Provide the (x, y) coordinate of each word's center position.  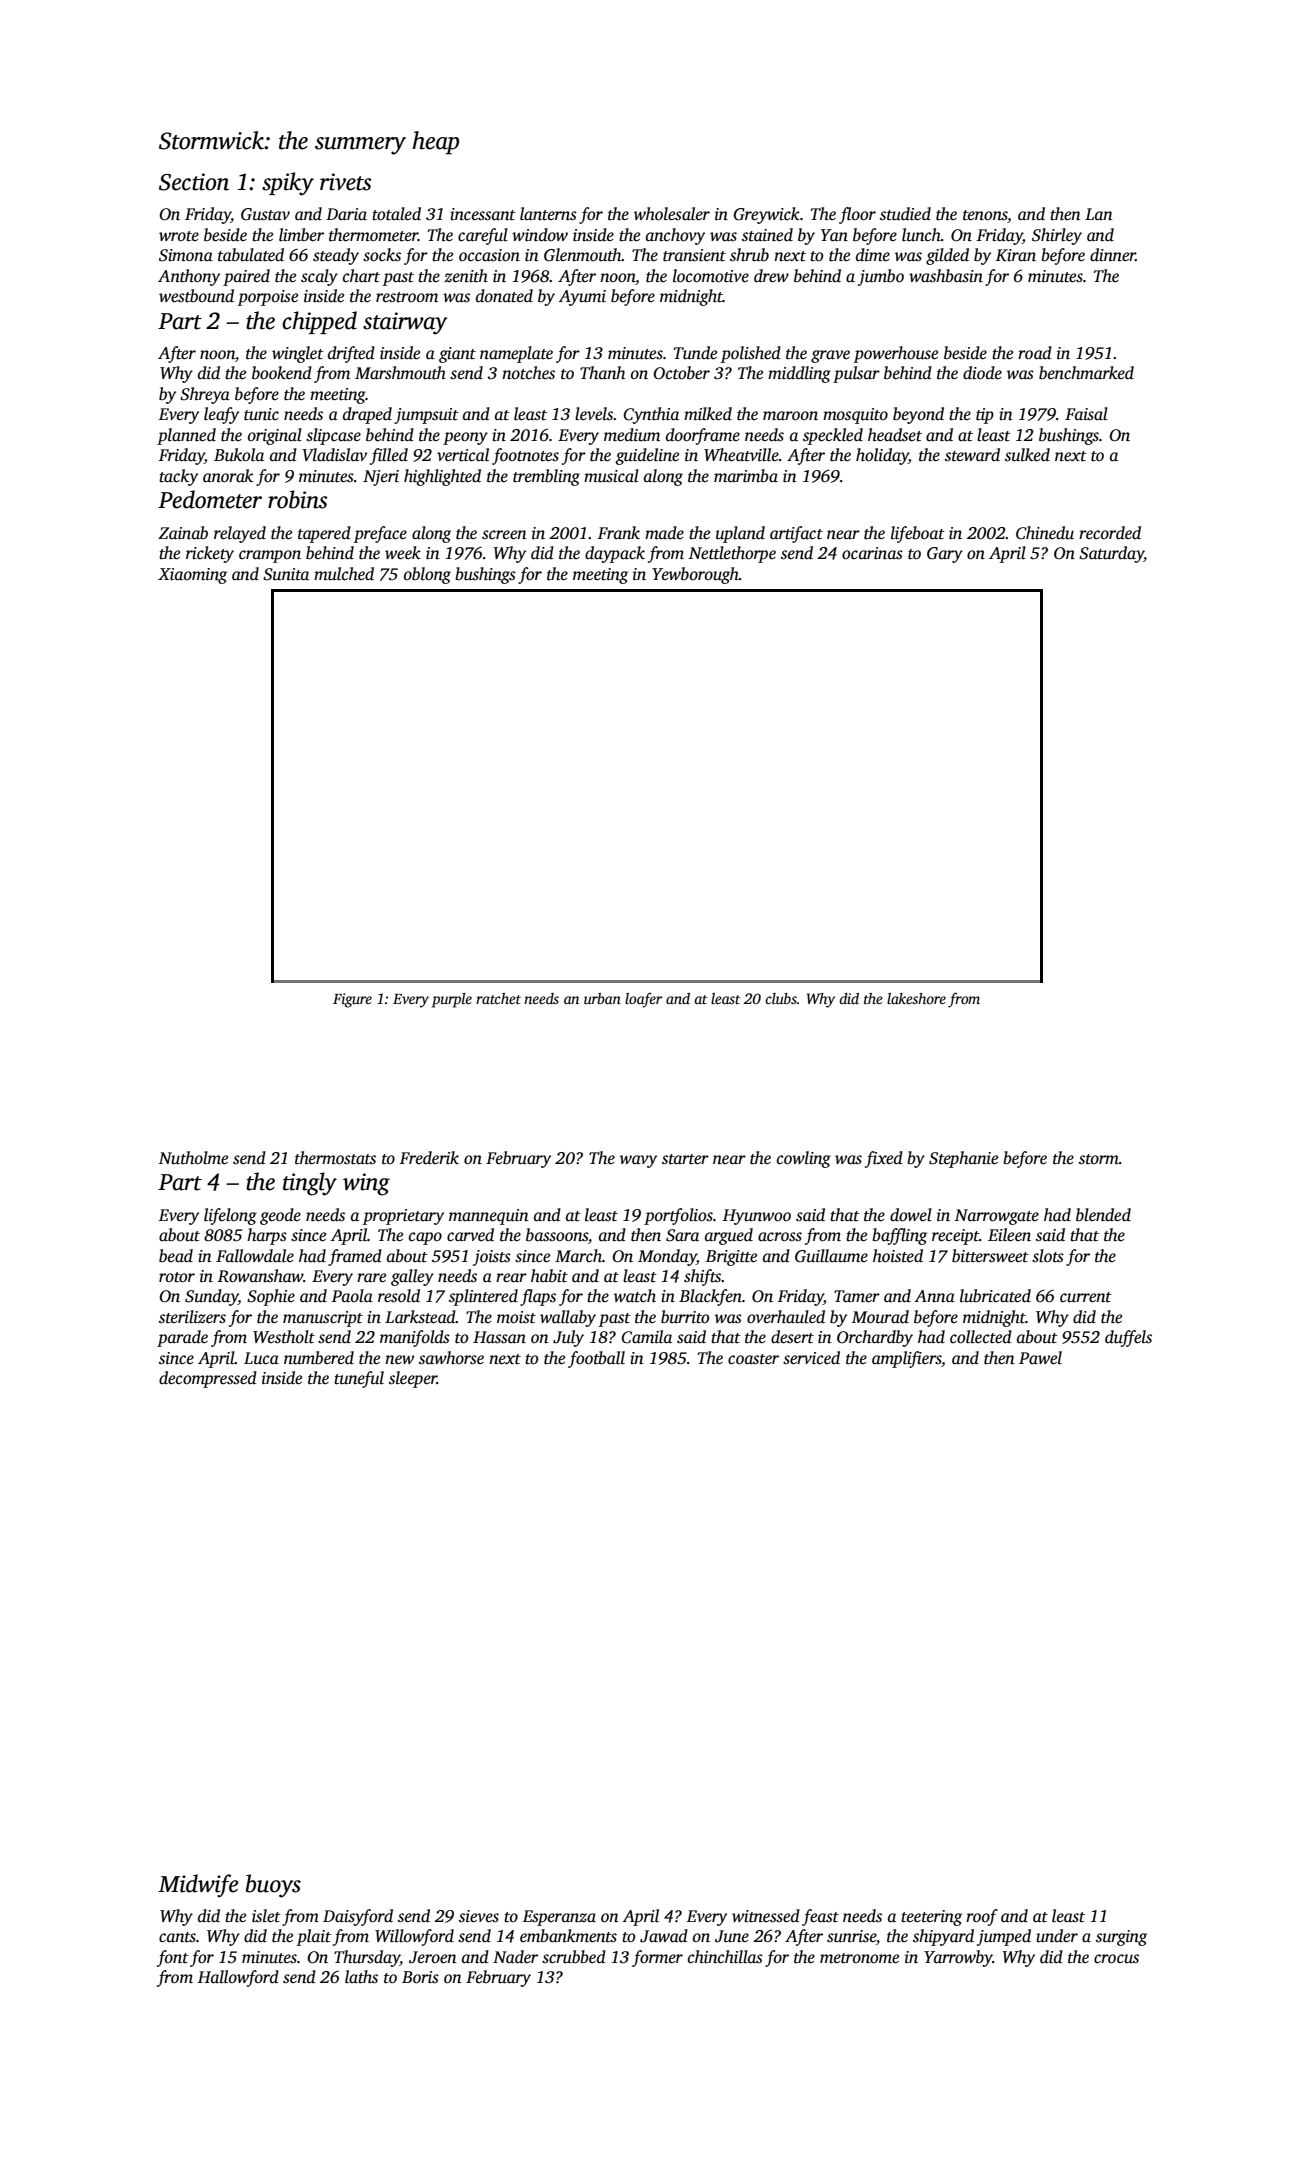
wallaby (568, 1318)
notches (528, 373)
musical (611, 476)
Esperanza (559, 1918)
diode (982, 372)
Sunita (286, 574)
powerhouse (896, 354)
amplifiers (906, 1359)
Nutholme (193, 1158)
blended (1103, 1215)
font (173, 1958)
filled (389, 456)
